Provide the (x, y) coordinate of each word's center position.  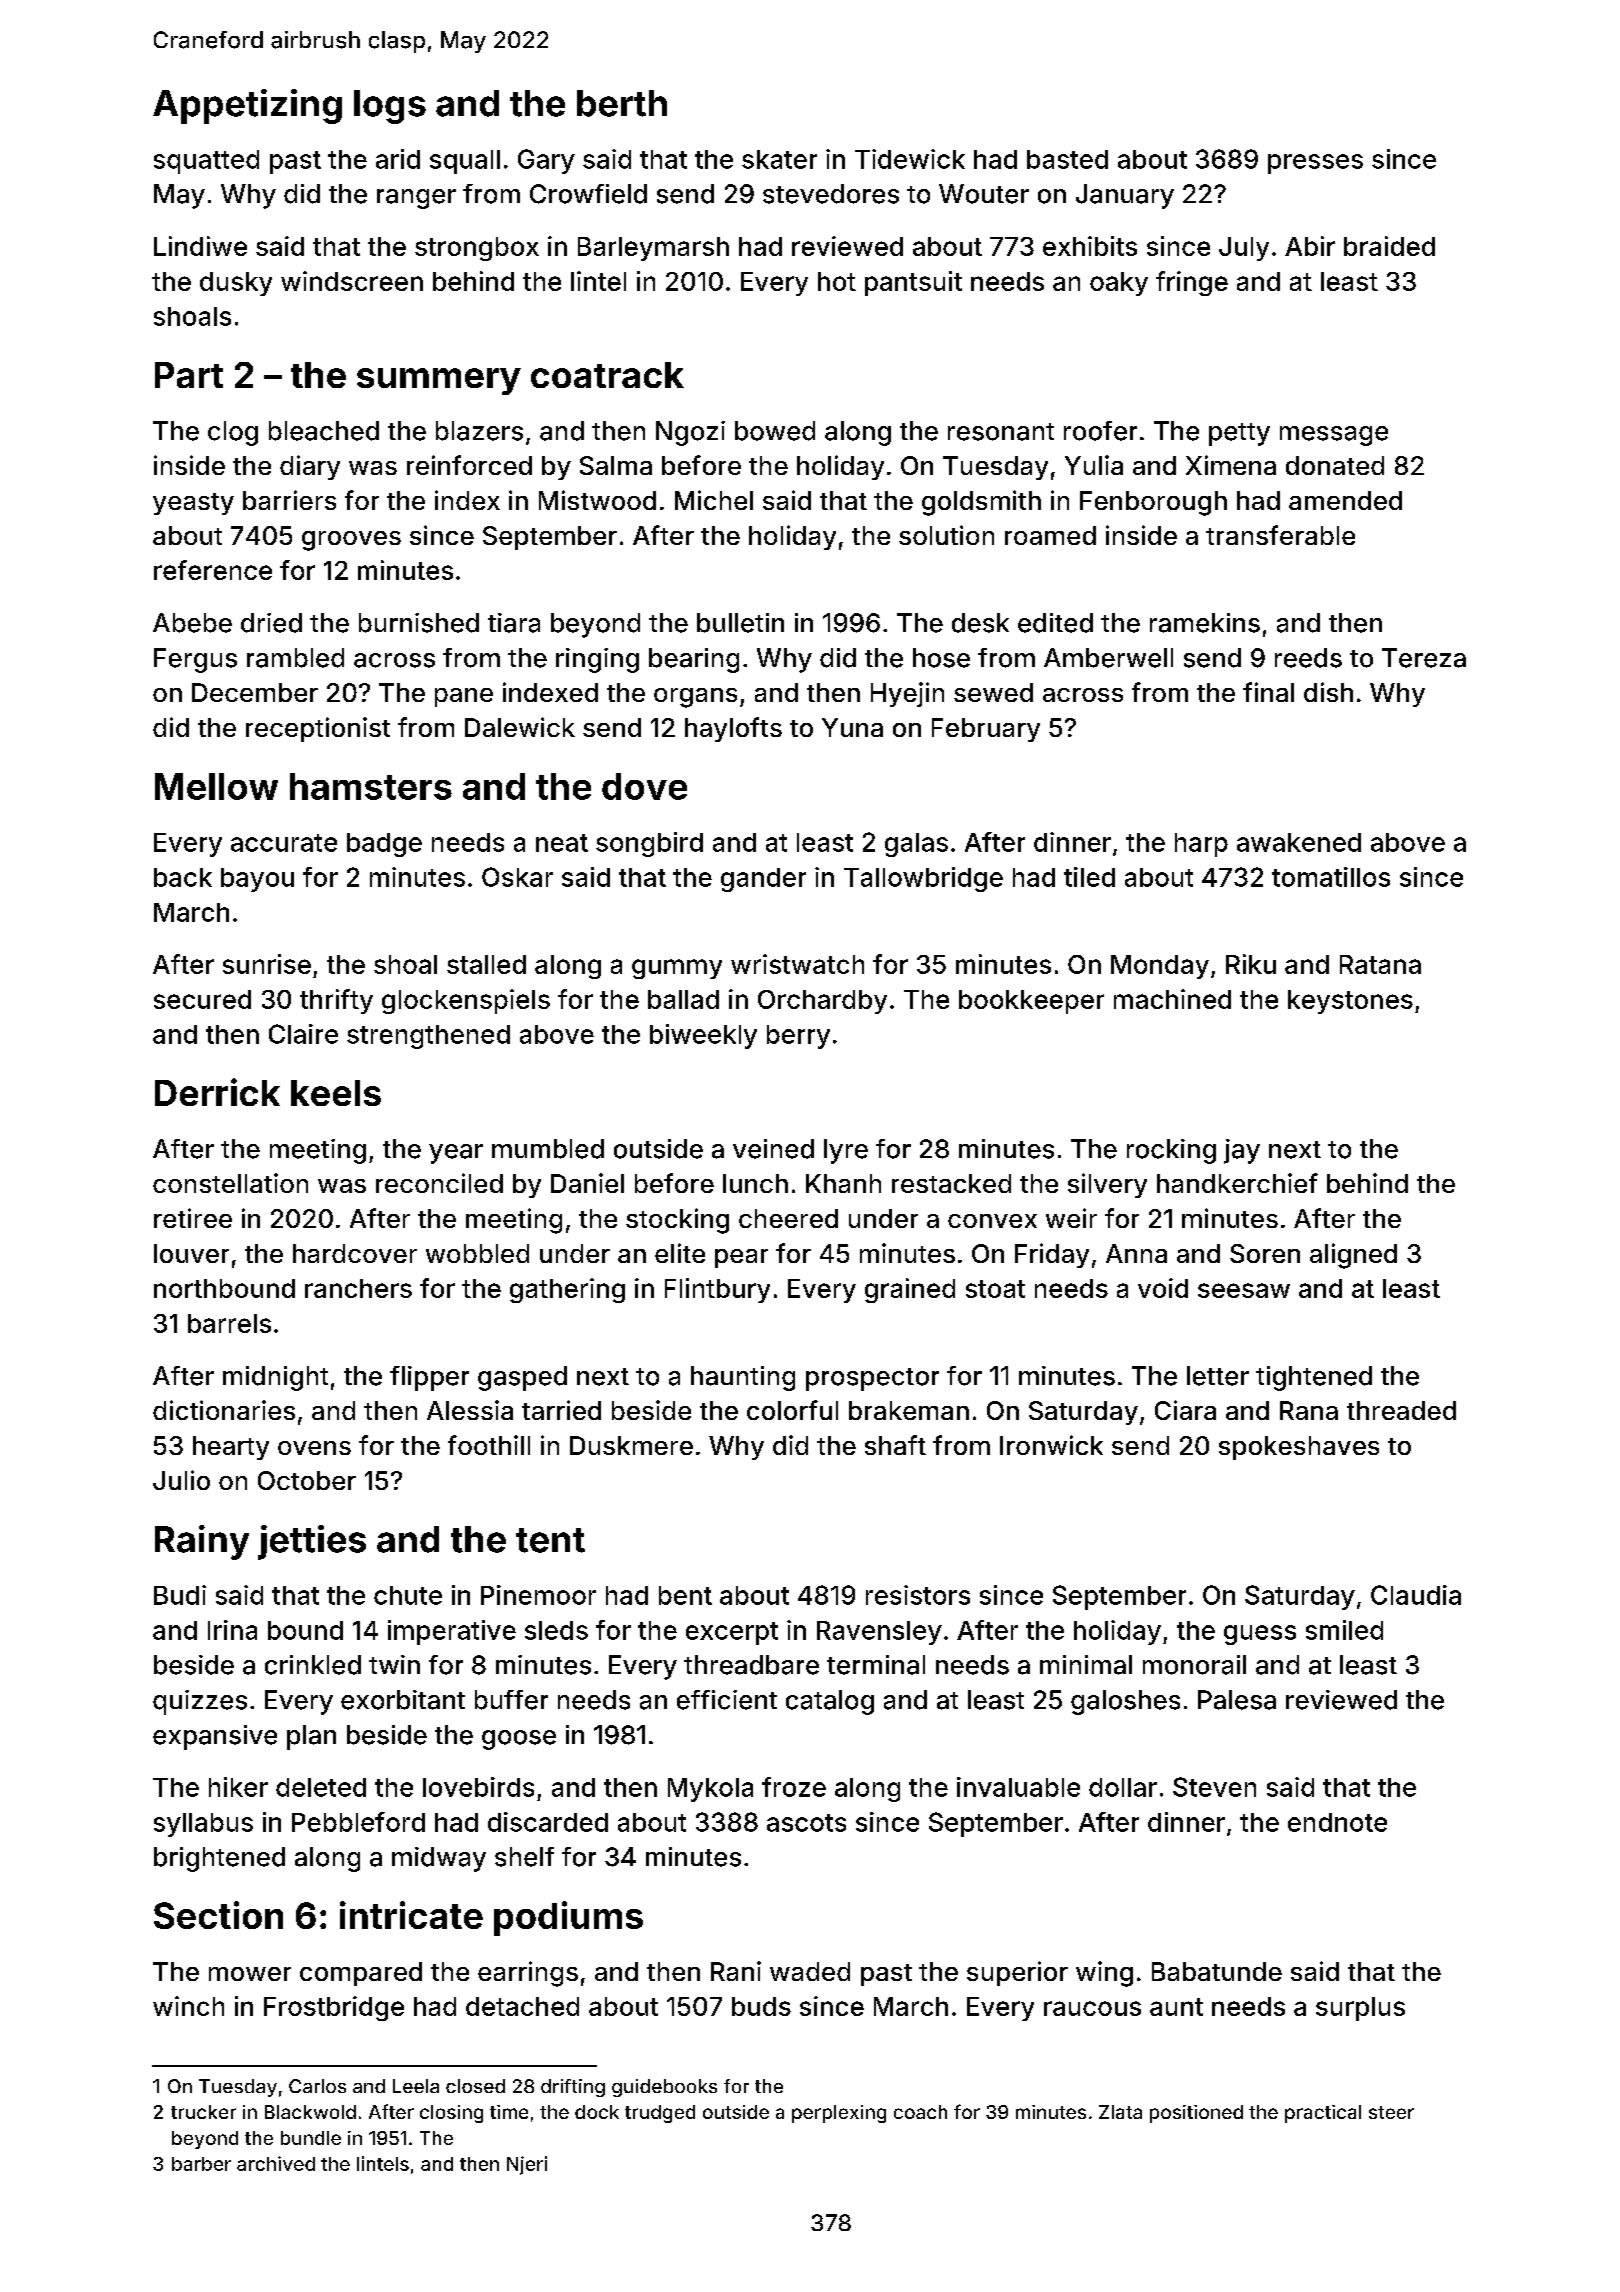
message (1334, 436)
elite (680, 1253)
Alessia (470, 1410)
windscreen (352, 281)
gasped (522, 1378)
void (1163, 1288)
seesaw (1244, 1290)
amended (1345, 500)
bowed (775, 431)
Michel (714, 500)
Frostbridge (334, 2008)
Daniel (587, 1183)
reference (213, 570)
